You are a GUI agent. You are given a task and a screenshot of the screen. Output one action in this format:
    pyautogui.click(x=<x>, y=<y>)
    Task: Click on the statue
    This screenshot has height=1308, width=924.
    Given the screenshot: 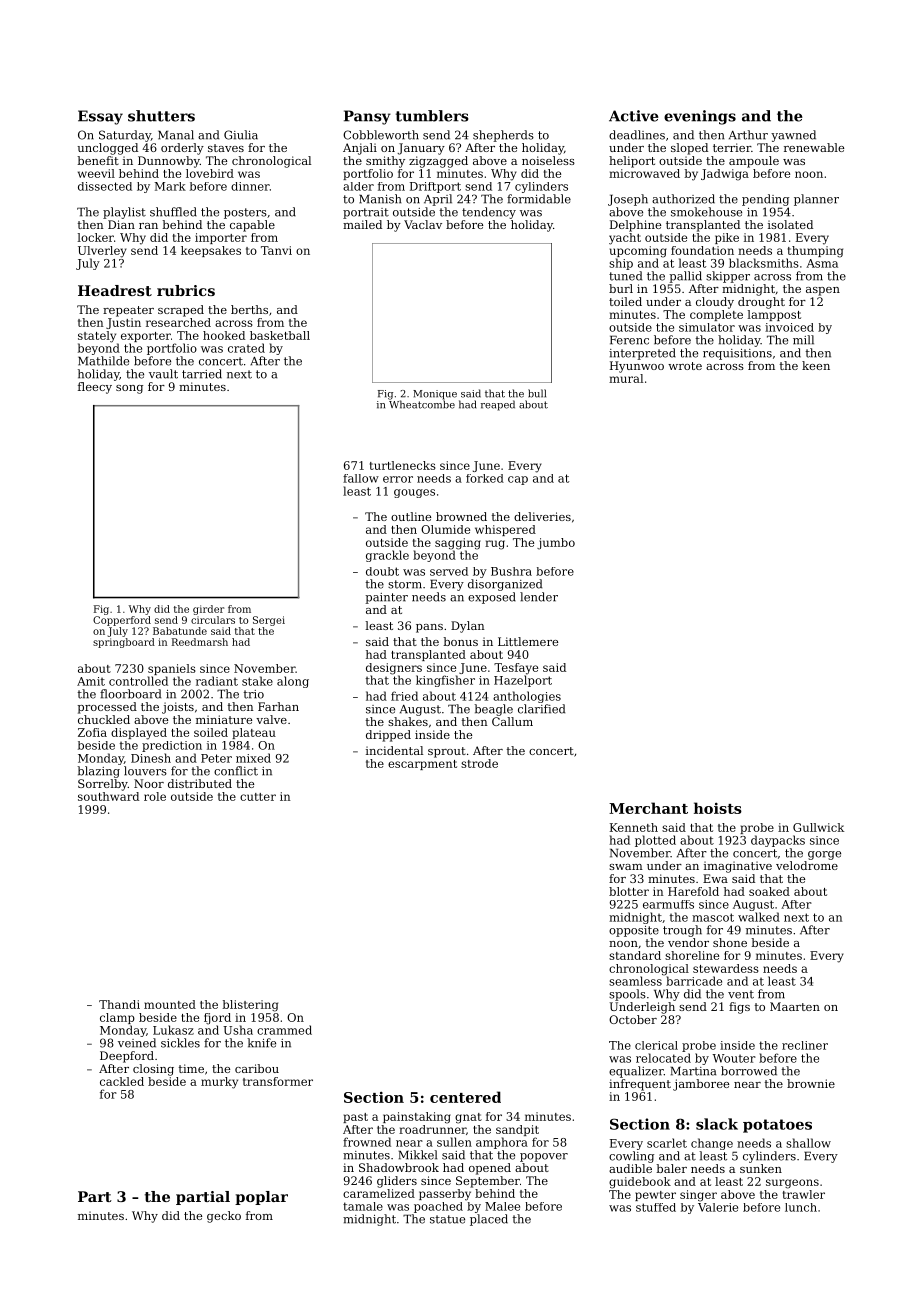 What is the action you would take?
    pyautogui.click(x=447, y=1219)
